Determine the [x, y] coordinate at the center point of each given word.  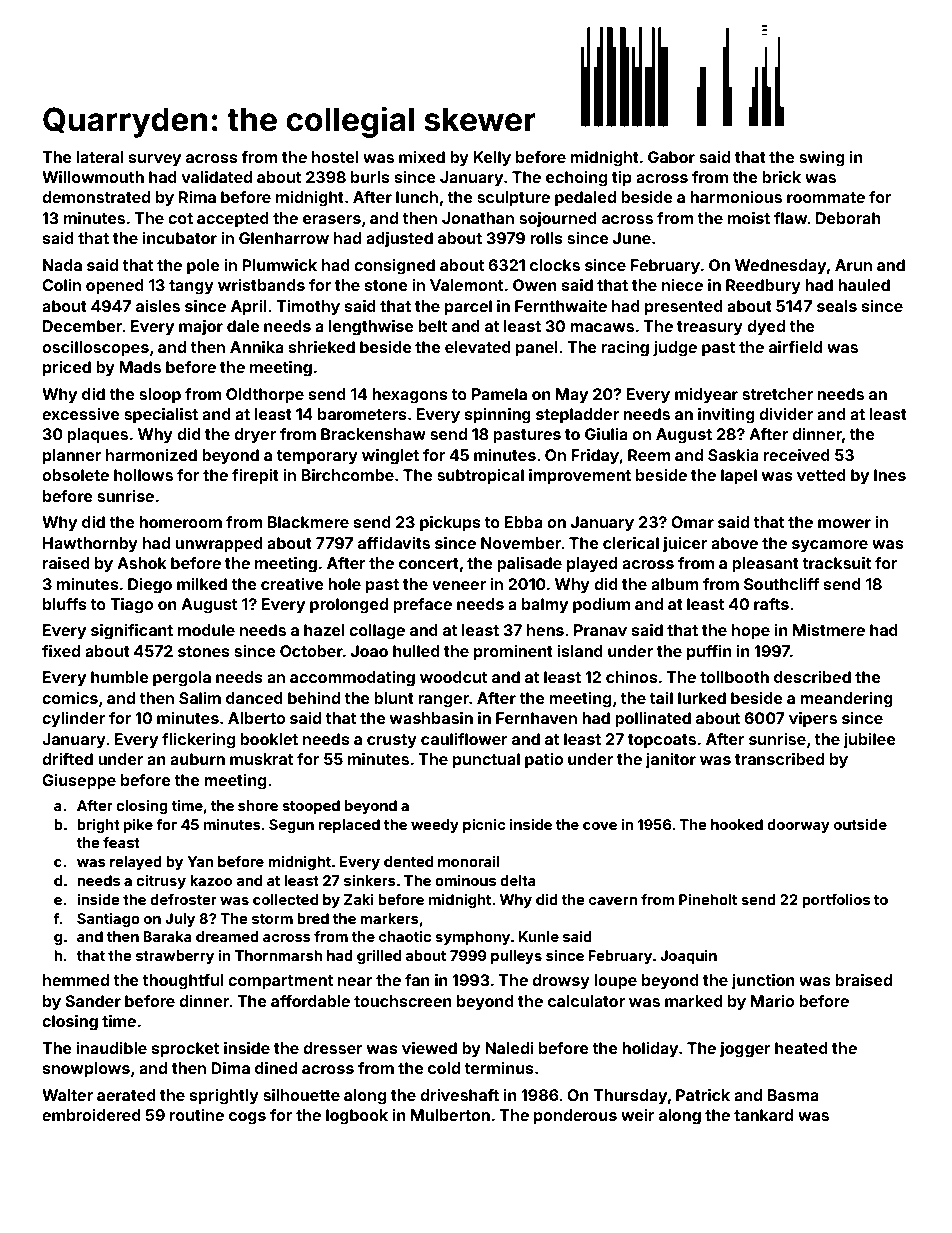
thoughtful [182, 982]
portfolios [836, 901]
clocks [555, 265]
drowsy [561, 982]
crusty [392, 741]
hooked [737, 824]
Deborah [848, 218]
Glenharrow [284, 238]
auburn [197, 759]
